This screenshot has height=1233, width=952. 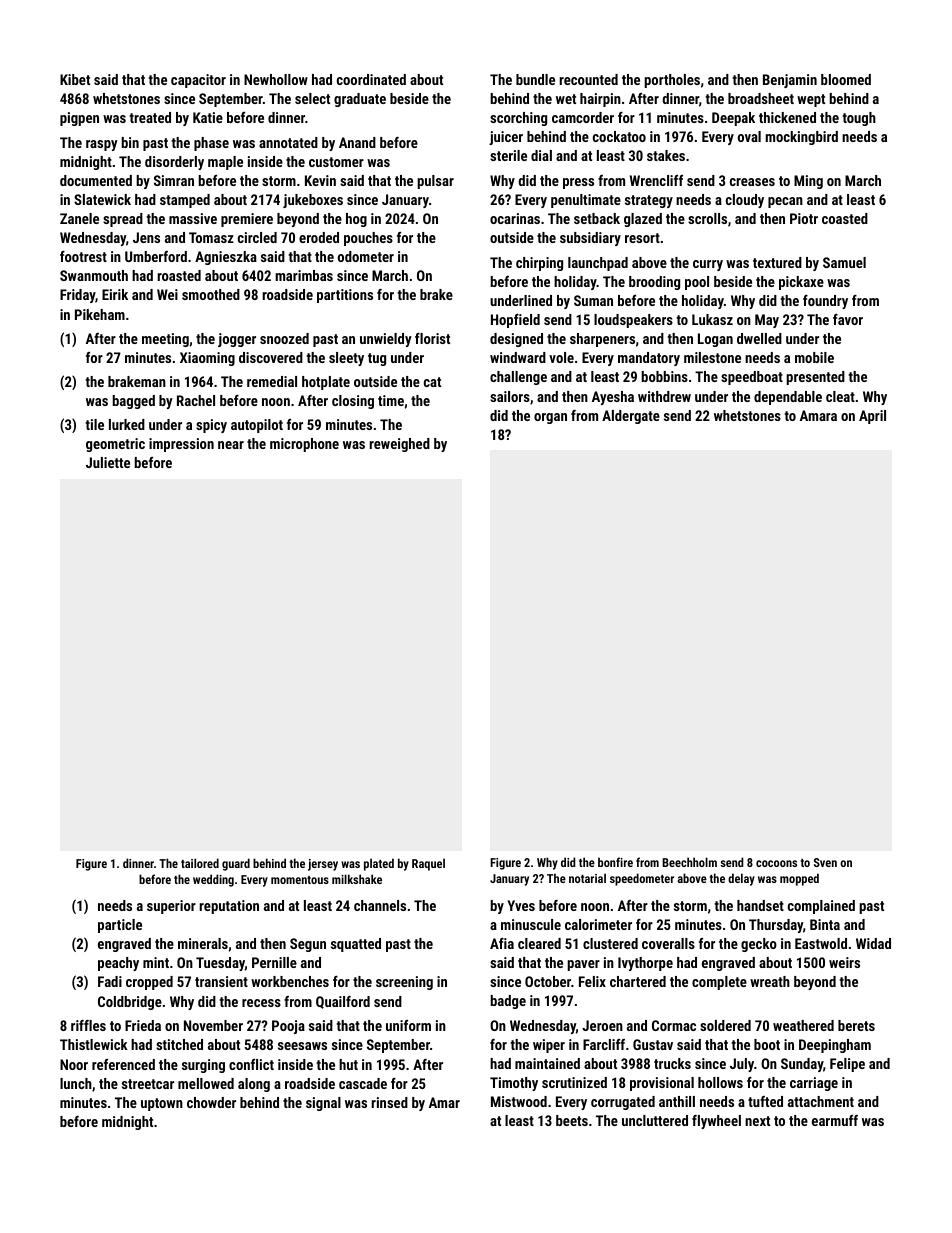 What do you see at coordinates (198, 81) in the screenshot?
I see `capacitor` at bounding box center [198, 81].
